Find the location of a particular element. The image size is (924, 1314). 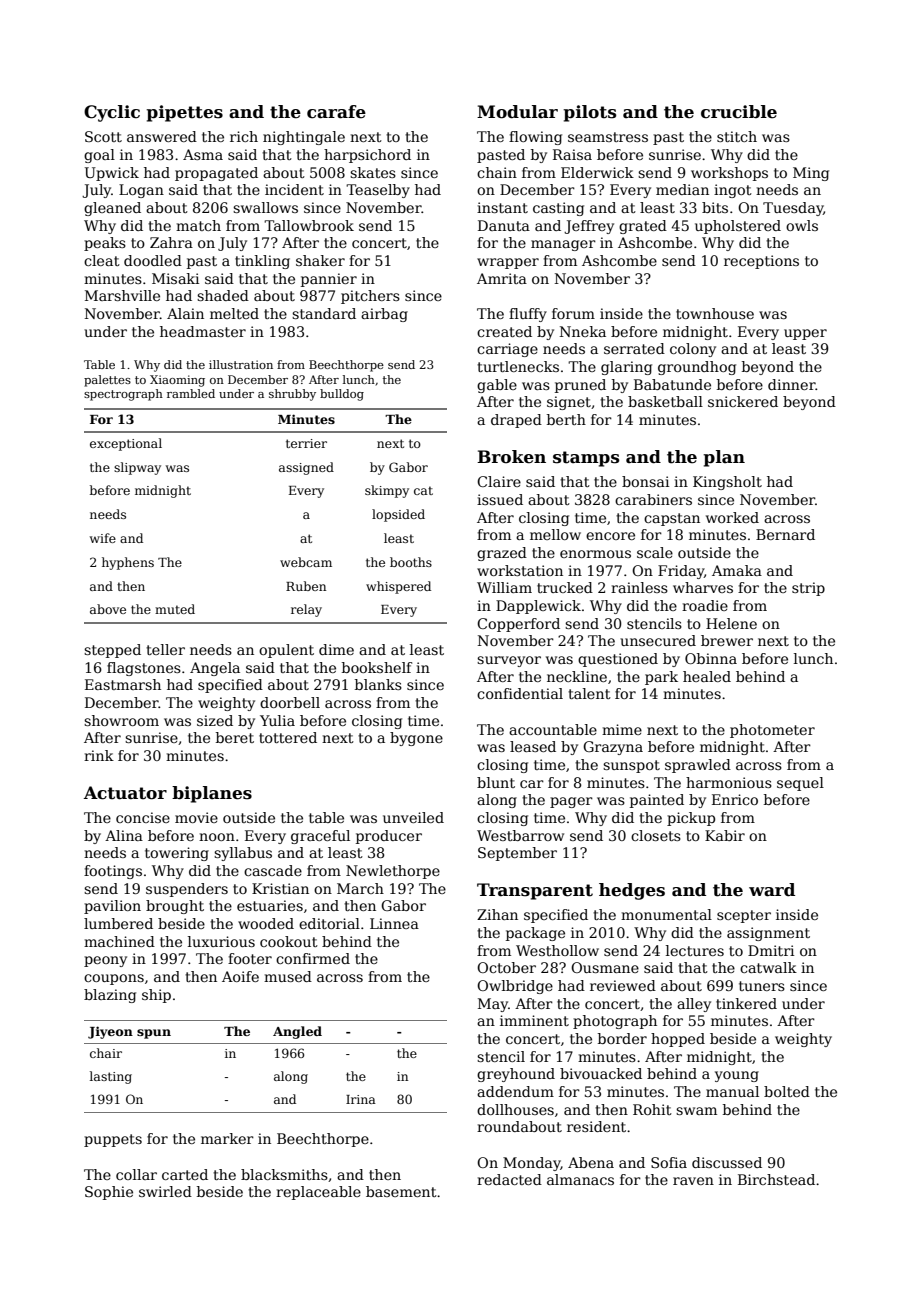

Linnea is located at coordinates (394, 923).
